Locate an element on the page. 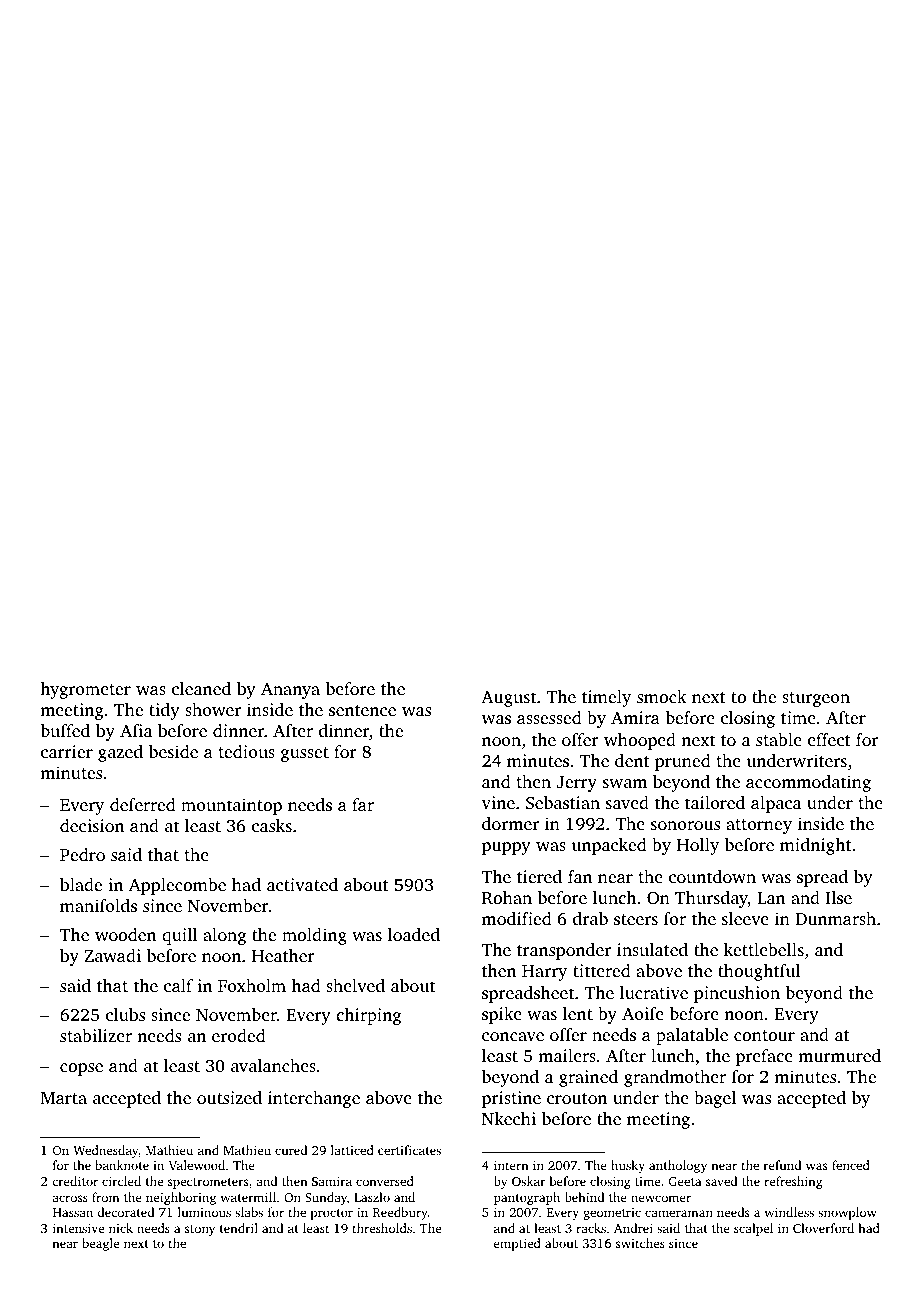  Cloverford is located at coordinates (823, 1228).
